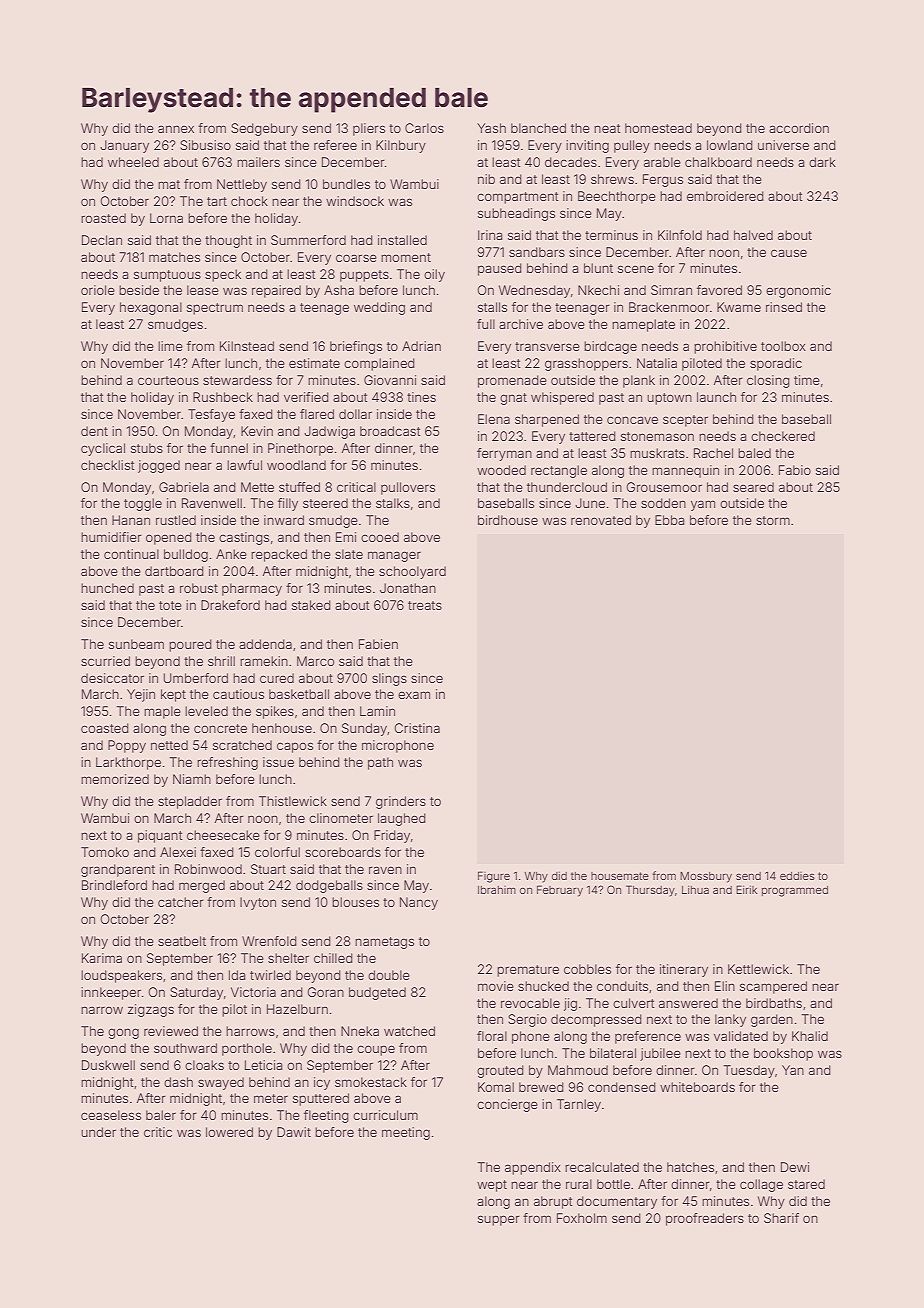  What do you see at coordinates (789, 253) in the screenshot?
I see `cause` at bounding box center [789, 253].
